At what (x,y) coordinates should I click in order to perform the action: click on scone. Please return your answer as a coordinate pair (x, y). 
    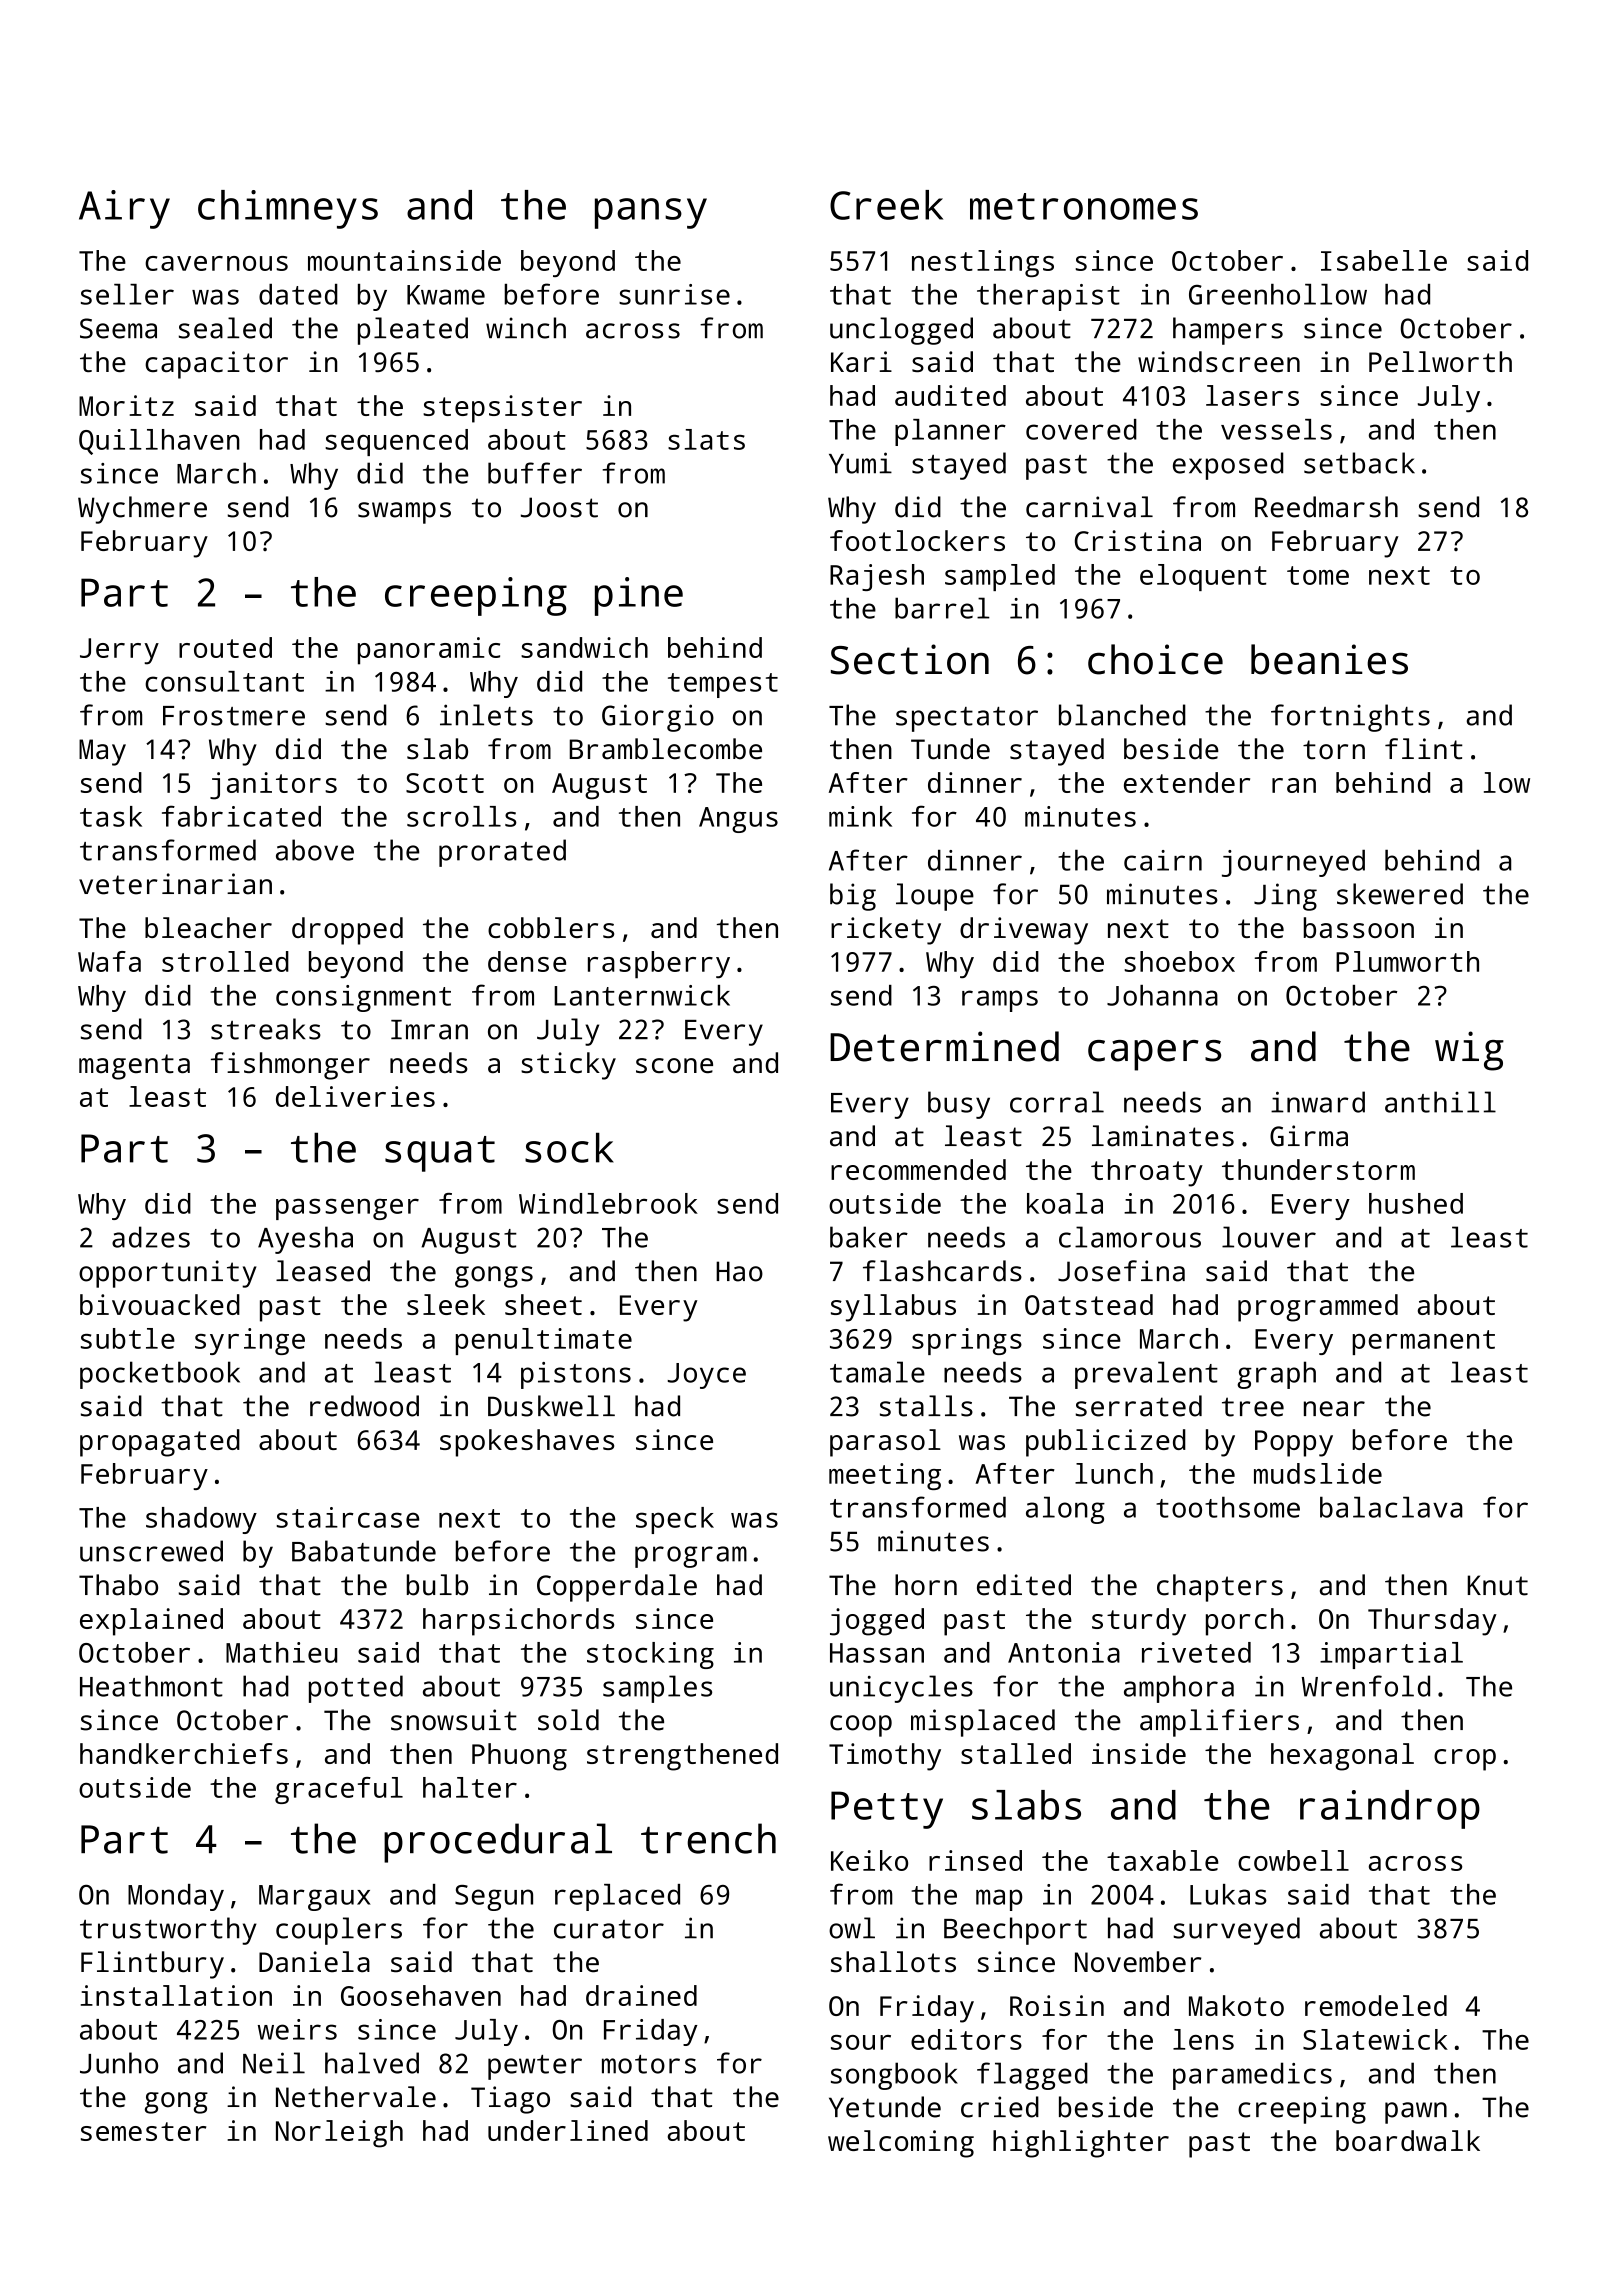
    Looking at the image, I should click on (674, 1065).
